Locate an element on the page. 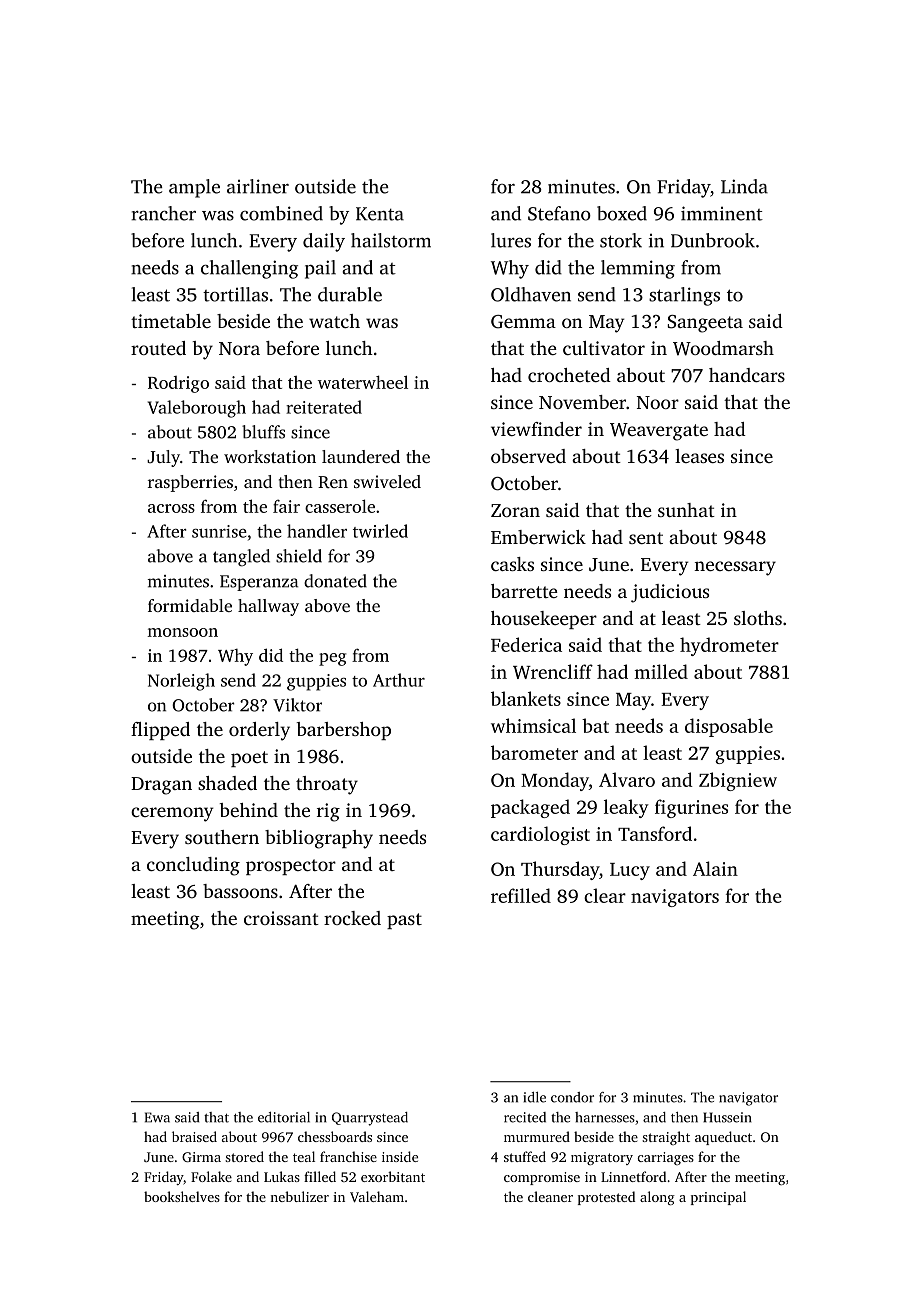 The width and height of the page is (924, 1311). Kenta is located at coordinates (380, 214).
